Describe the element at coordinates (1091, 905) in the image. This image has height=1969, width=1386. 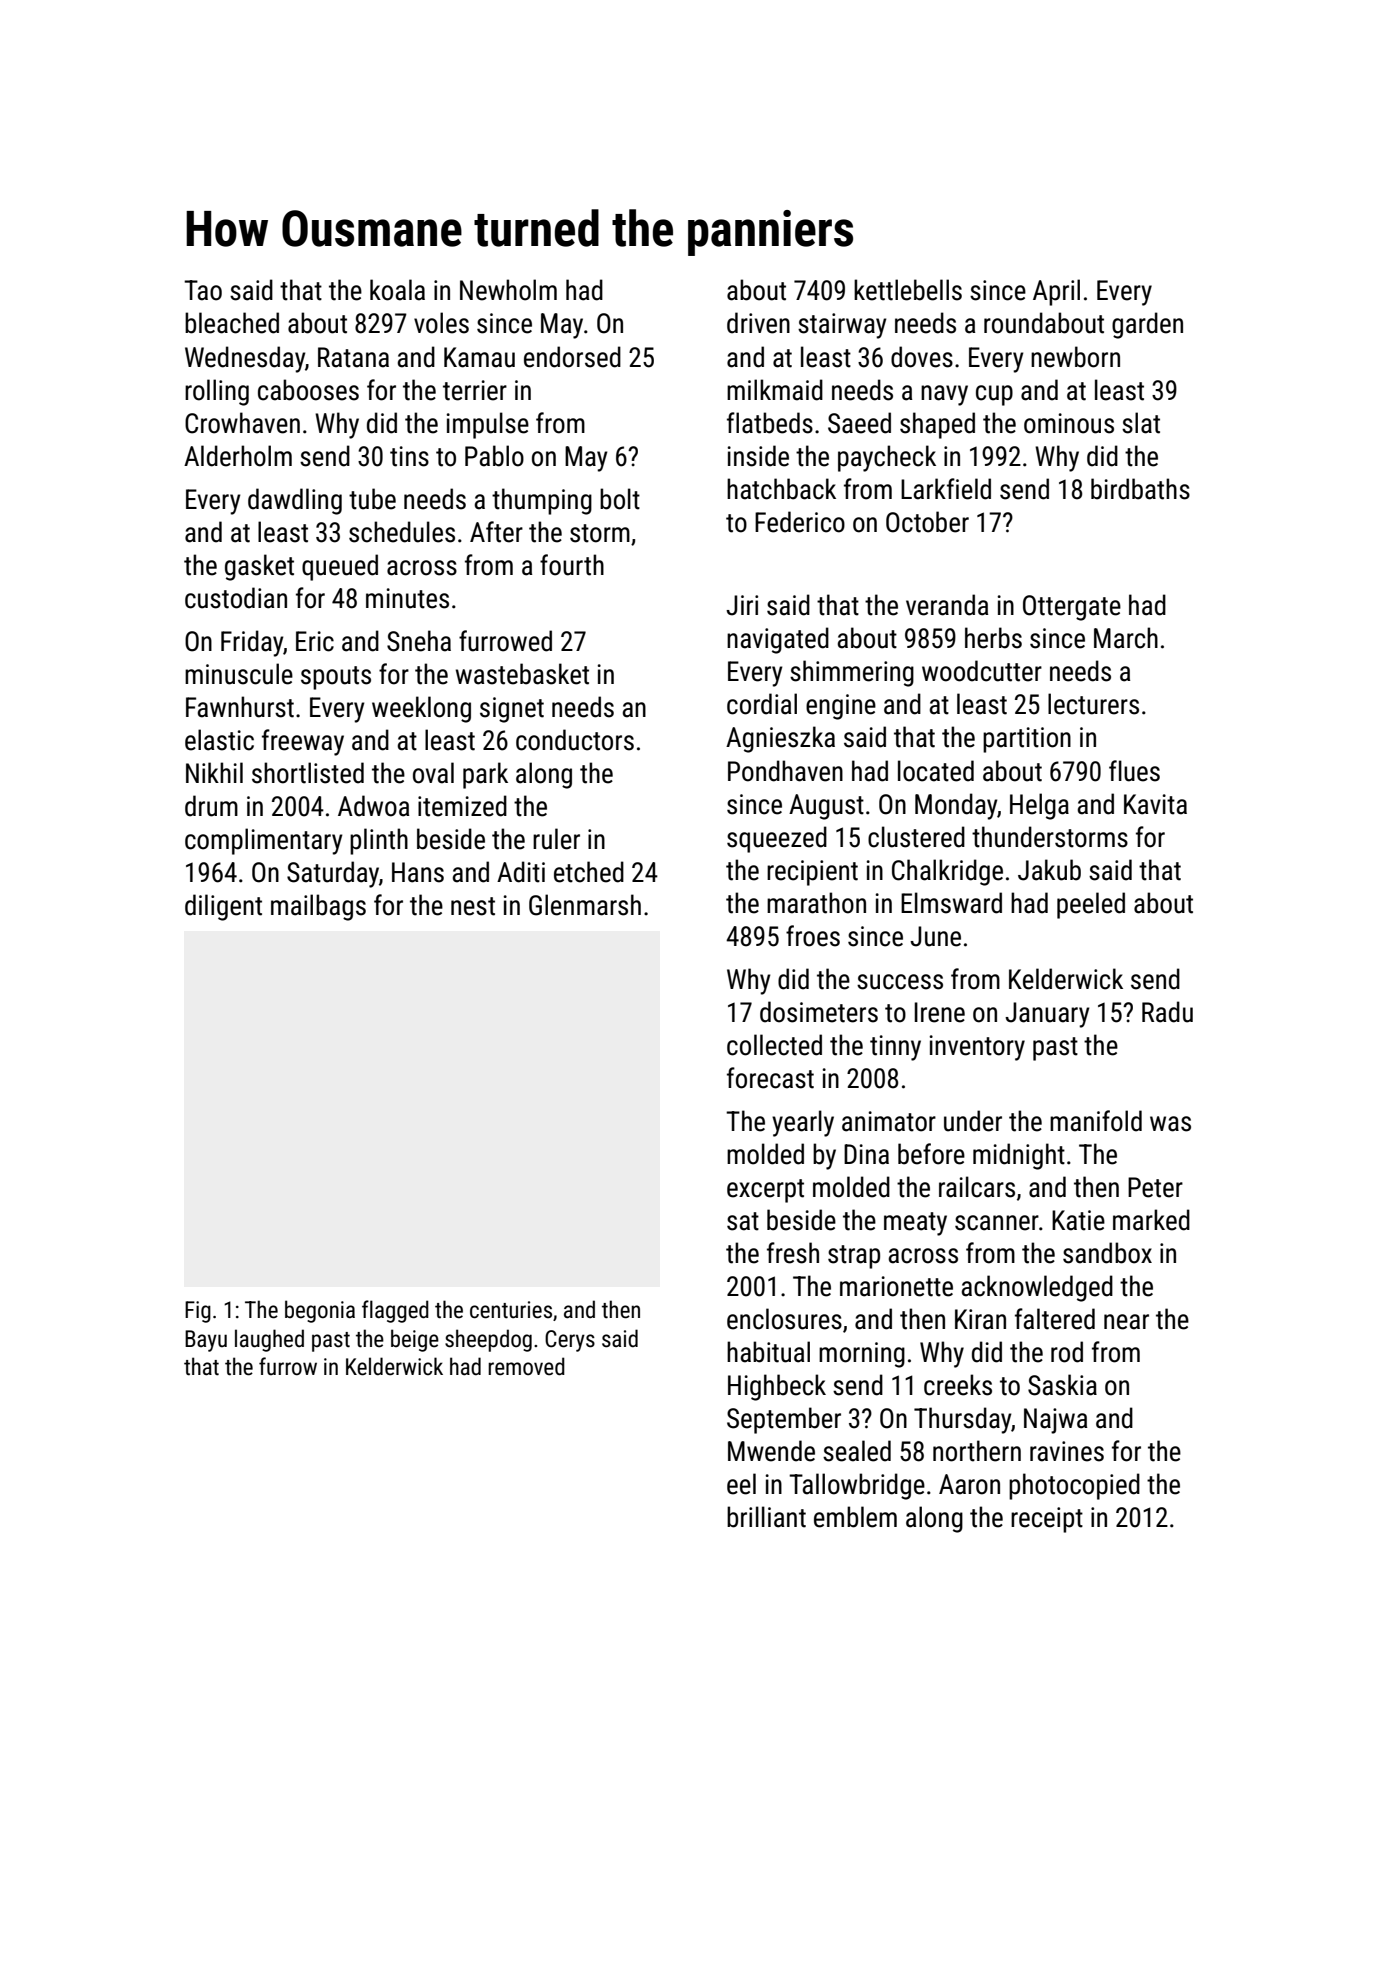
I see `peeled` at that location.
